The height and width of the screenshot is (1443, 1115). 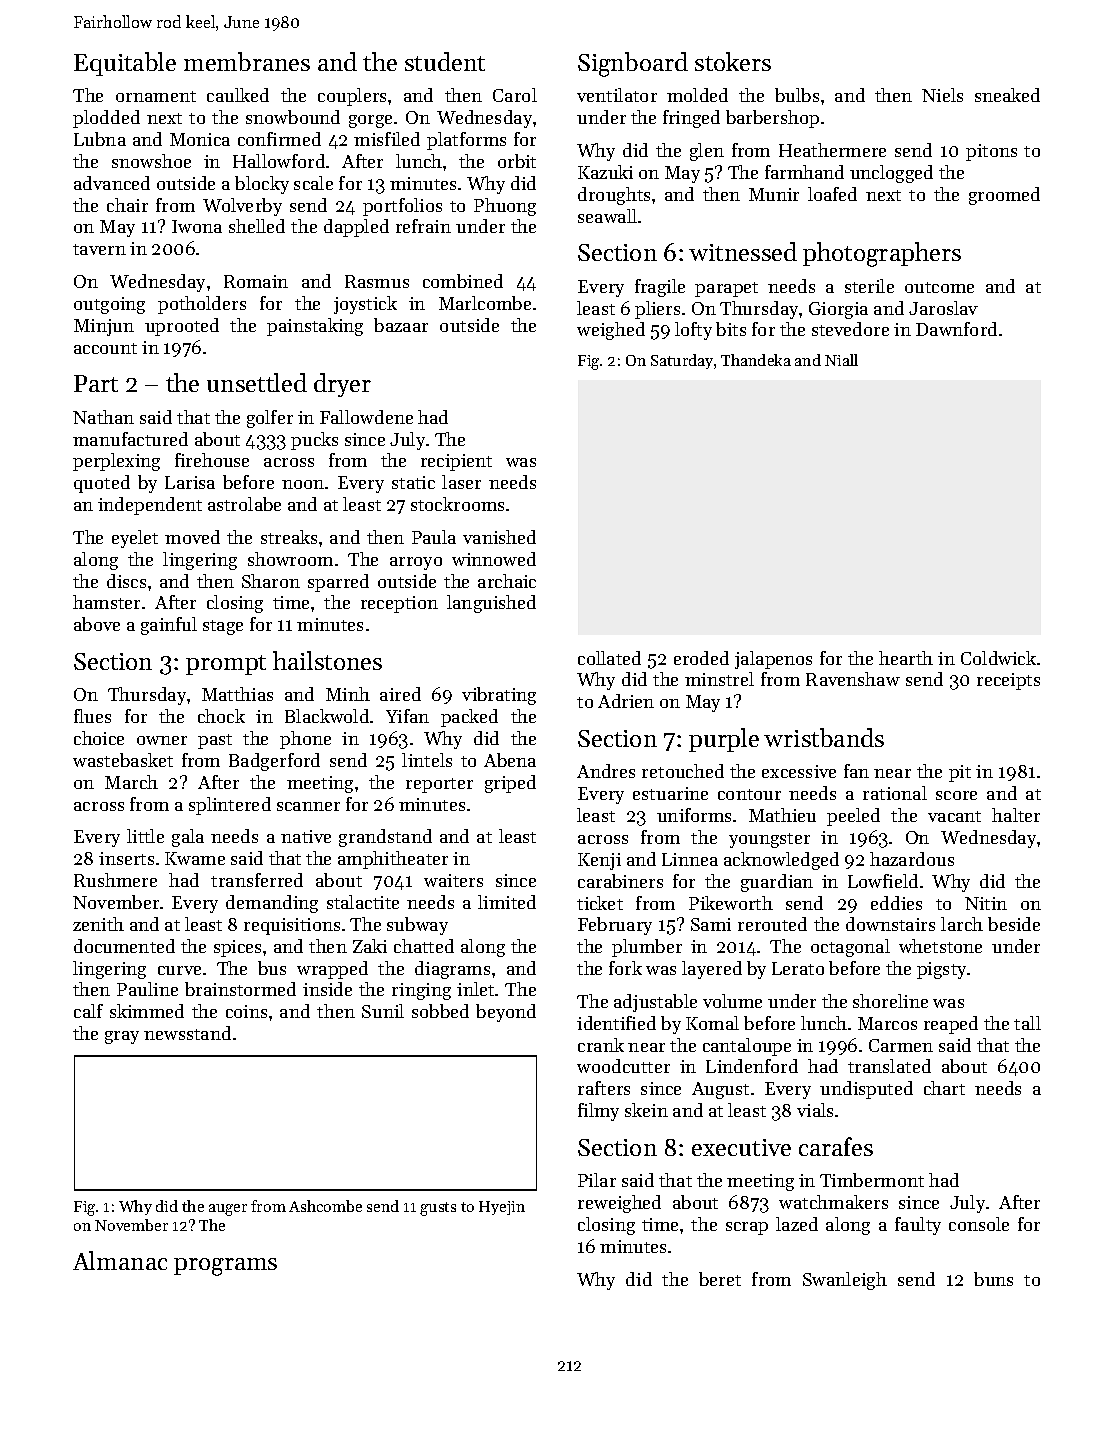 What do you see at coordinates (225, 1267) in the screenshot?
I see `programs` at bounding box center [225, 1267].
